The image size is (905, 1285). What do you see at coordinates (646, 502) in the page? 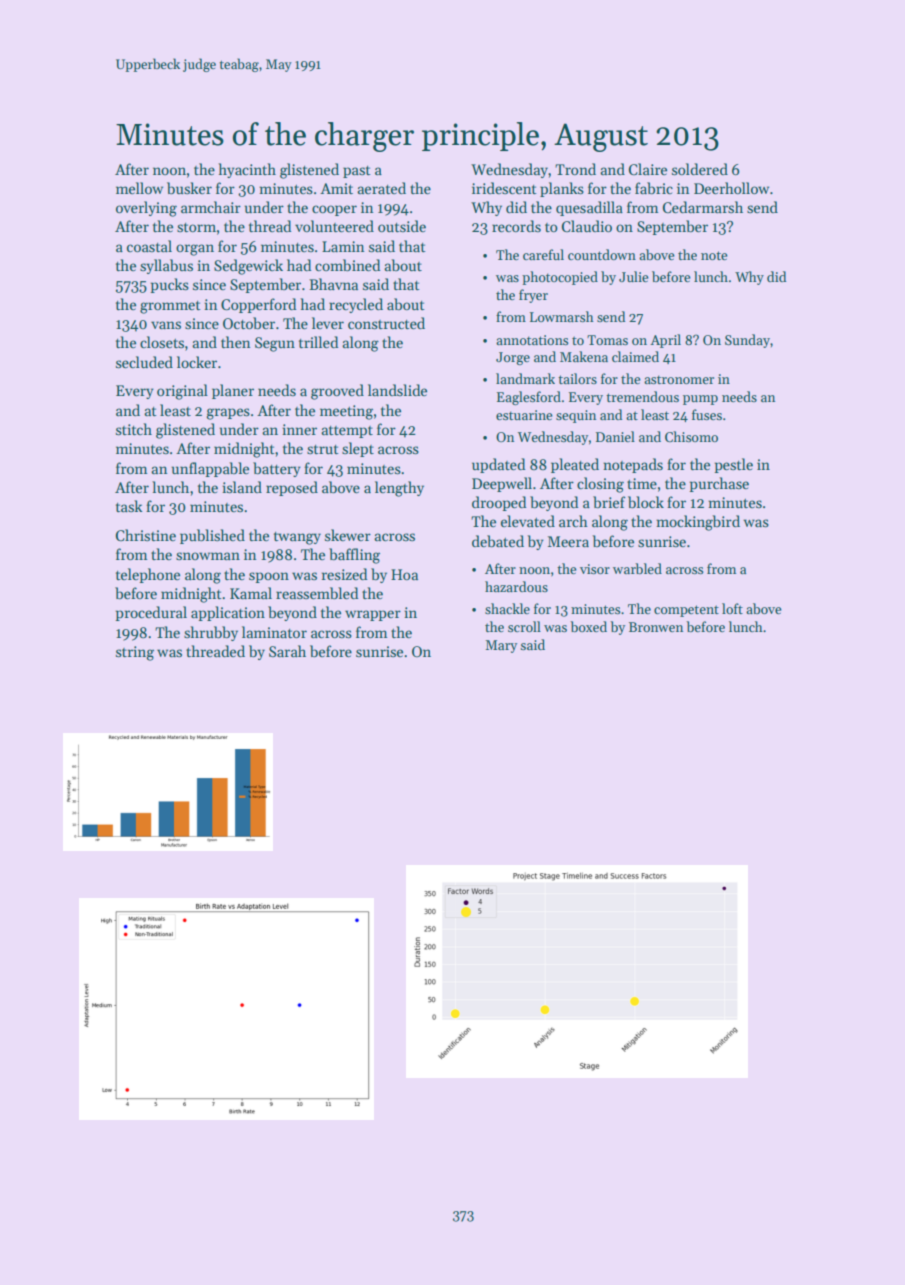
I see `block` at bounding box center [646, 502].
